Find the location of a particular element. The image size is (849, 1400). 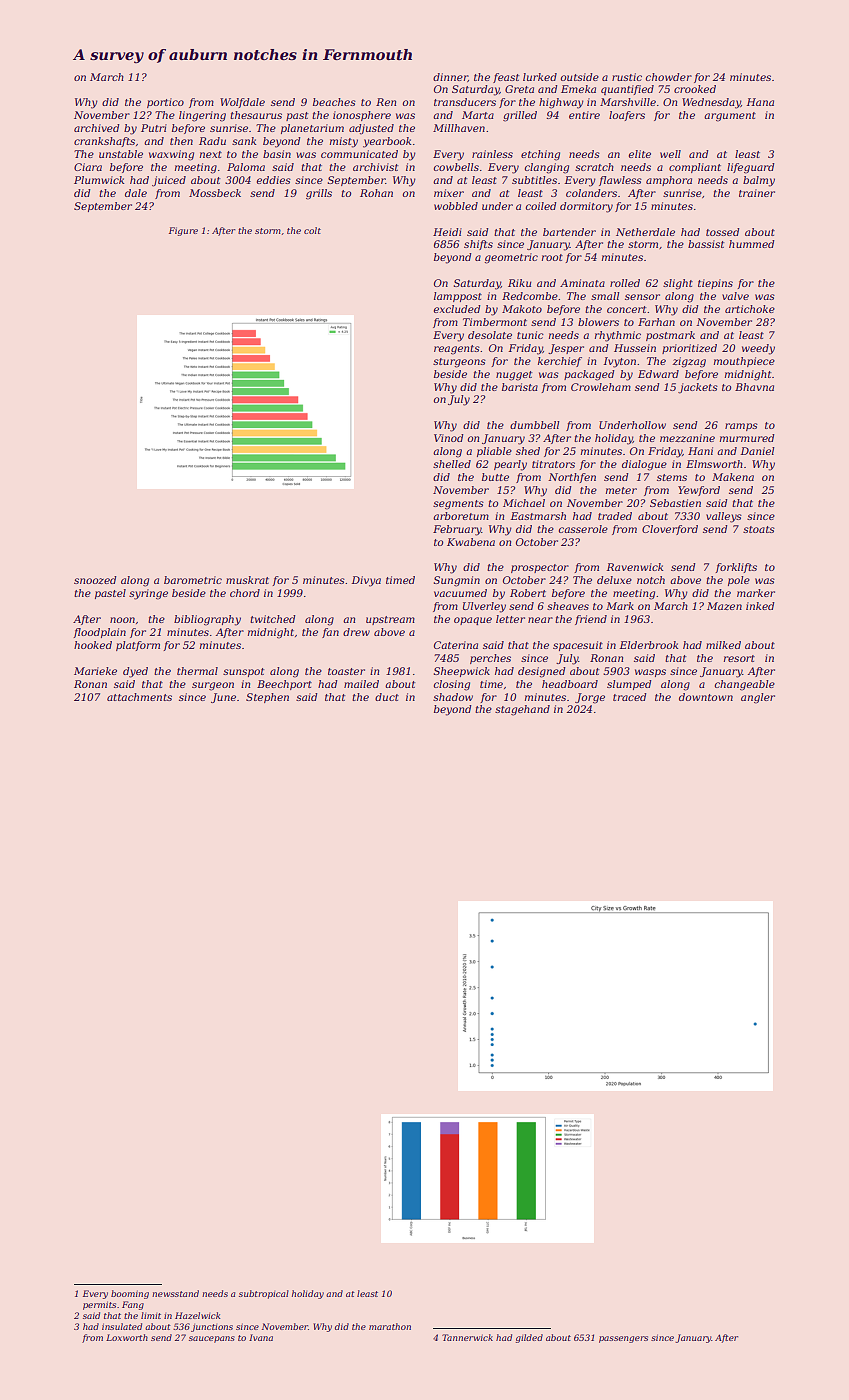

passengers is located at coordinates (623, 1339).
